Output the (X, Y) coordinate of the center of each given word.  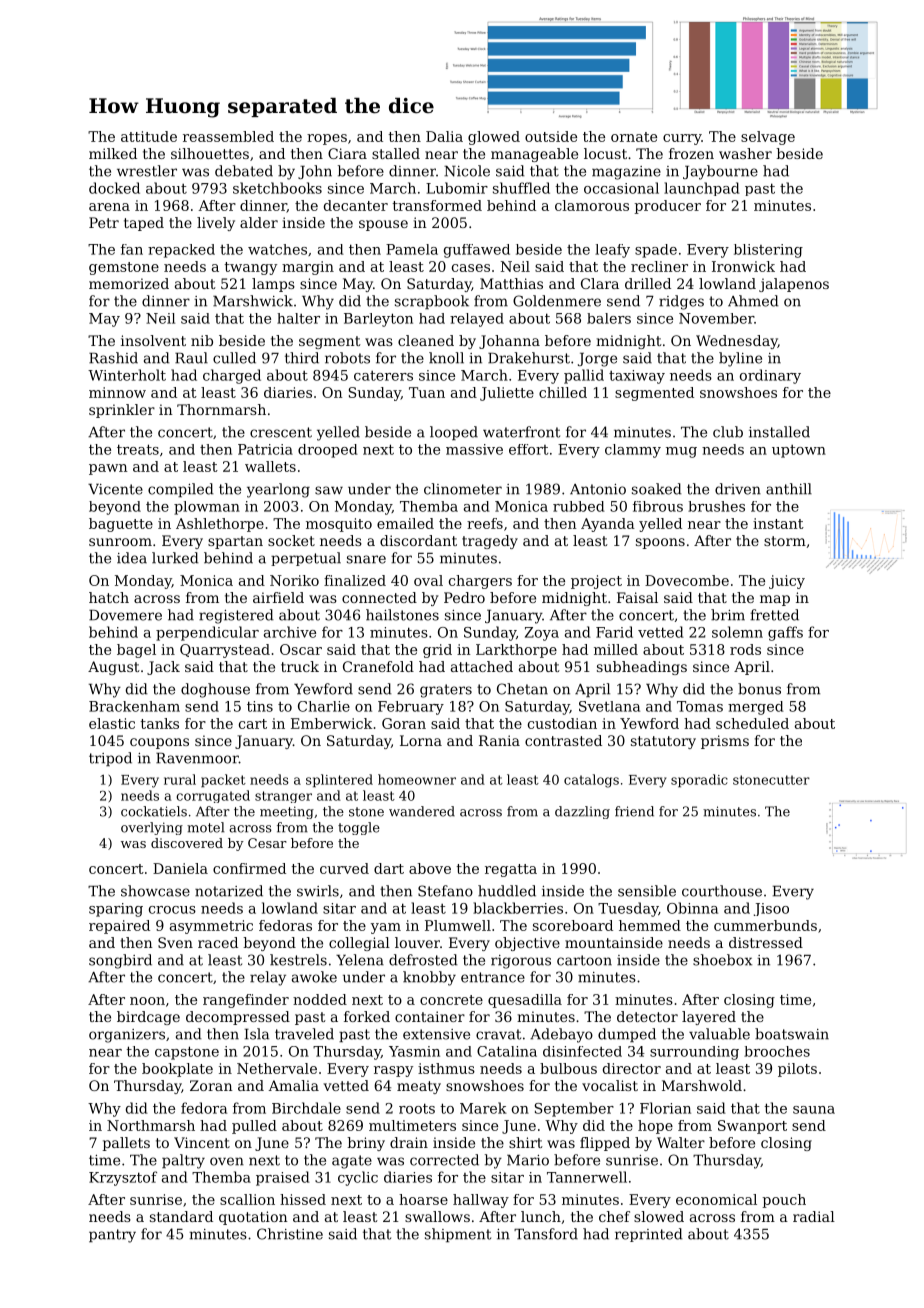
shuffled (521, 188)
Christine (290, 1234)
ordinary (770, 376)
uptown (799, 451)
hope (655, 1127)
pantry (112, 1236)
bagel (136, 651)
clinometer (463, 489)
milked (113, 153)
